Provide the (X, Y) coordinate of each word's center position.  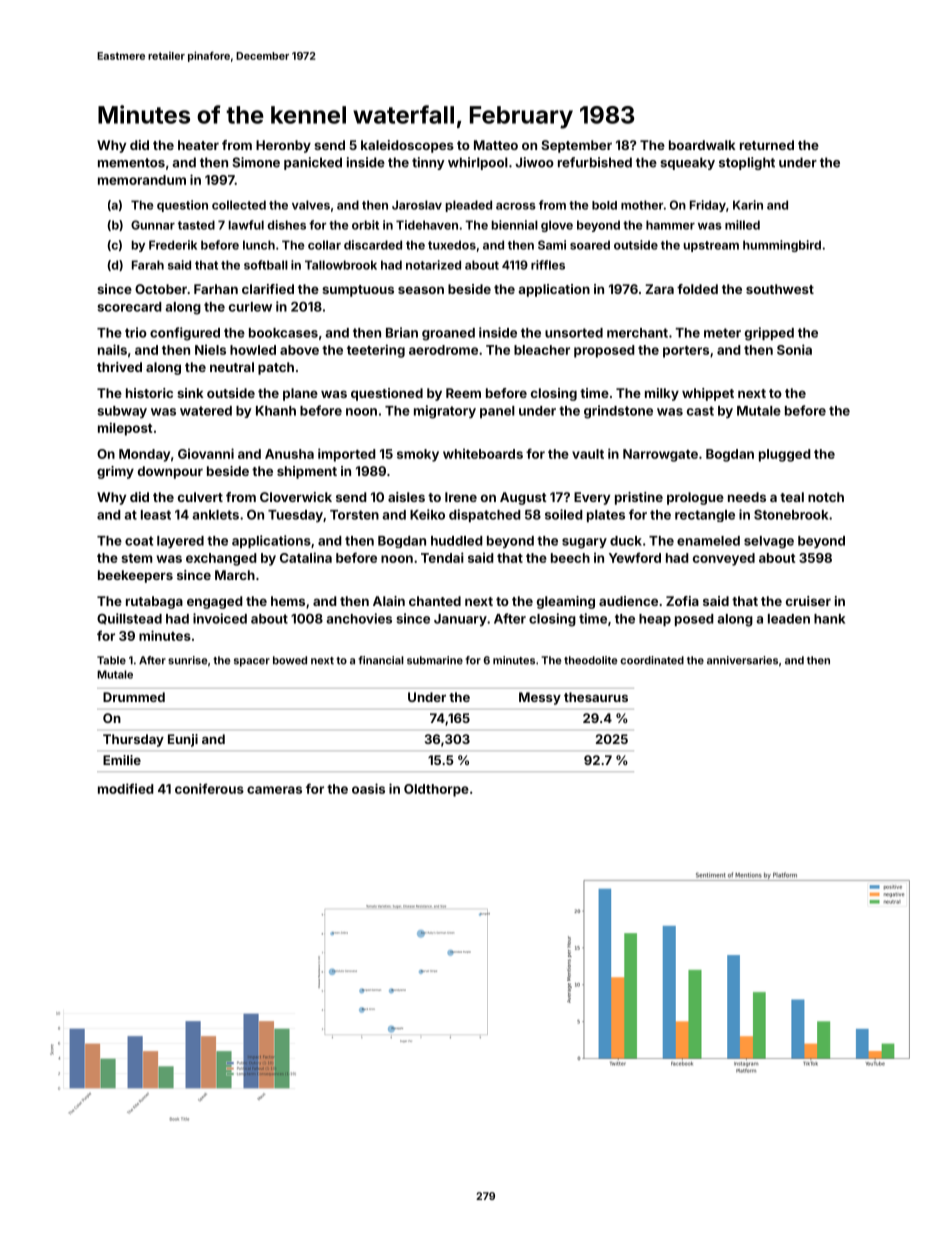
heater (198, 145)
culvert (200, 497)
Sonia (794, 349)
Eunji (183, 740)
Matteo (496, 145)
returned (767, 145)
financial (381, 660)
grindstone (618, 412)
